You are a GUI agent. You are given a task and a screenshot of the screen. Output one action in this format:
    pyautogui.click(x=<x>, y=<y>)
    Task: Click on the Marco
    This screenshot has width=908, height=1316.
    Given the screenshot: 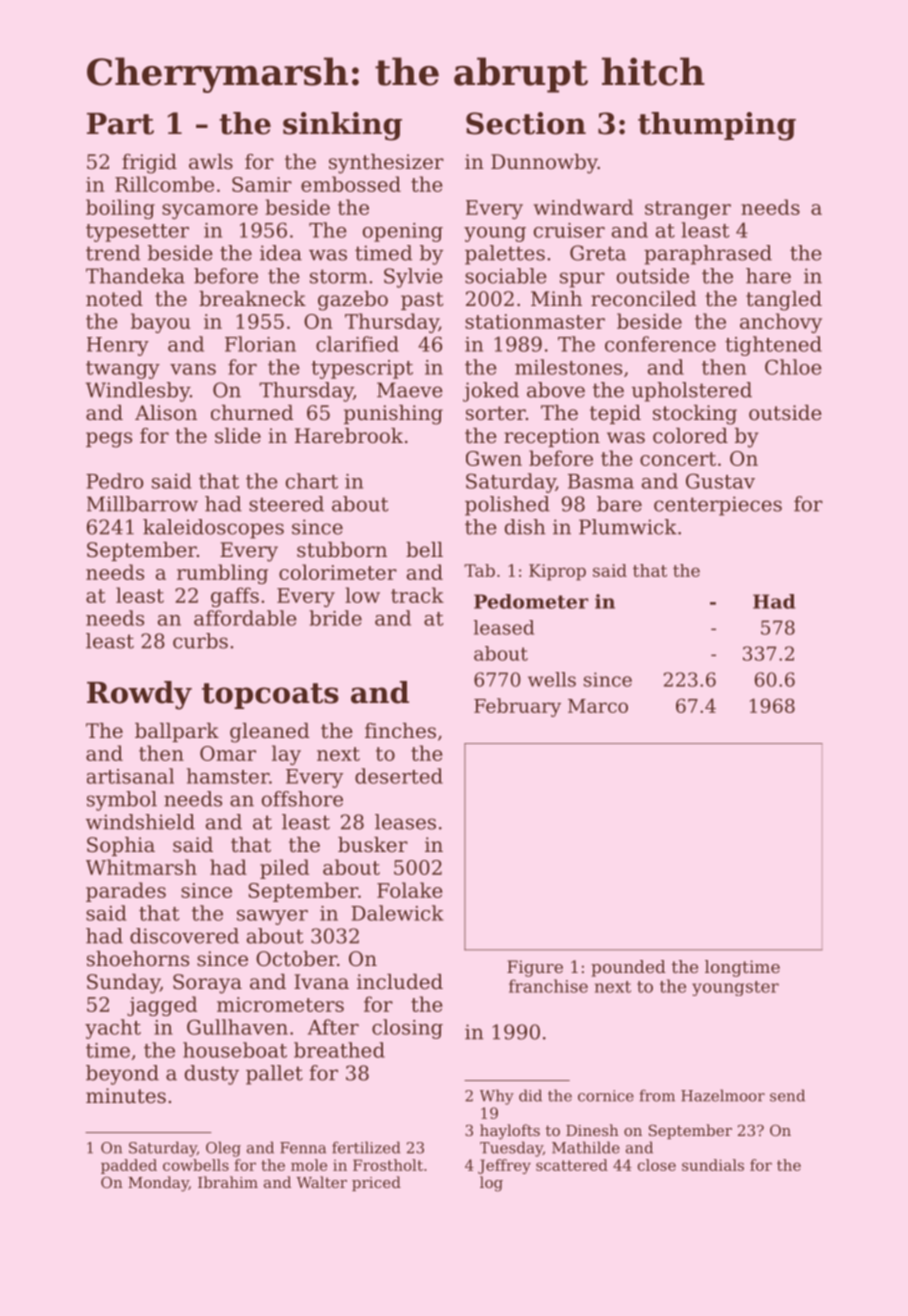 What is the action you would take?
    pyautogui.click(x=598, y=706)
